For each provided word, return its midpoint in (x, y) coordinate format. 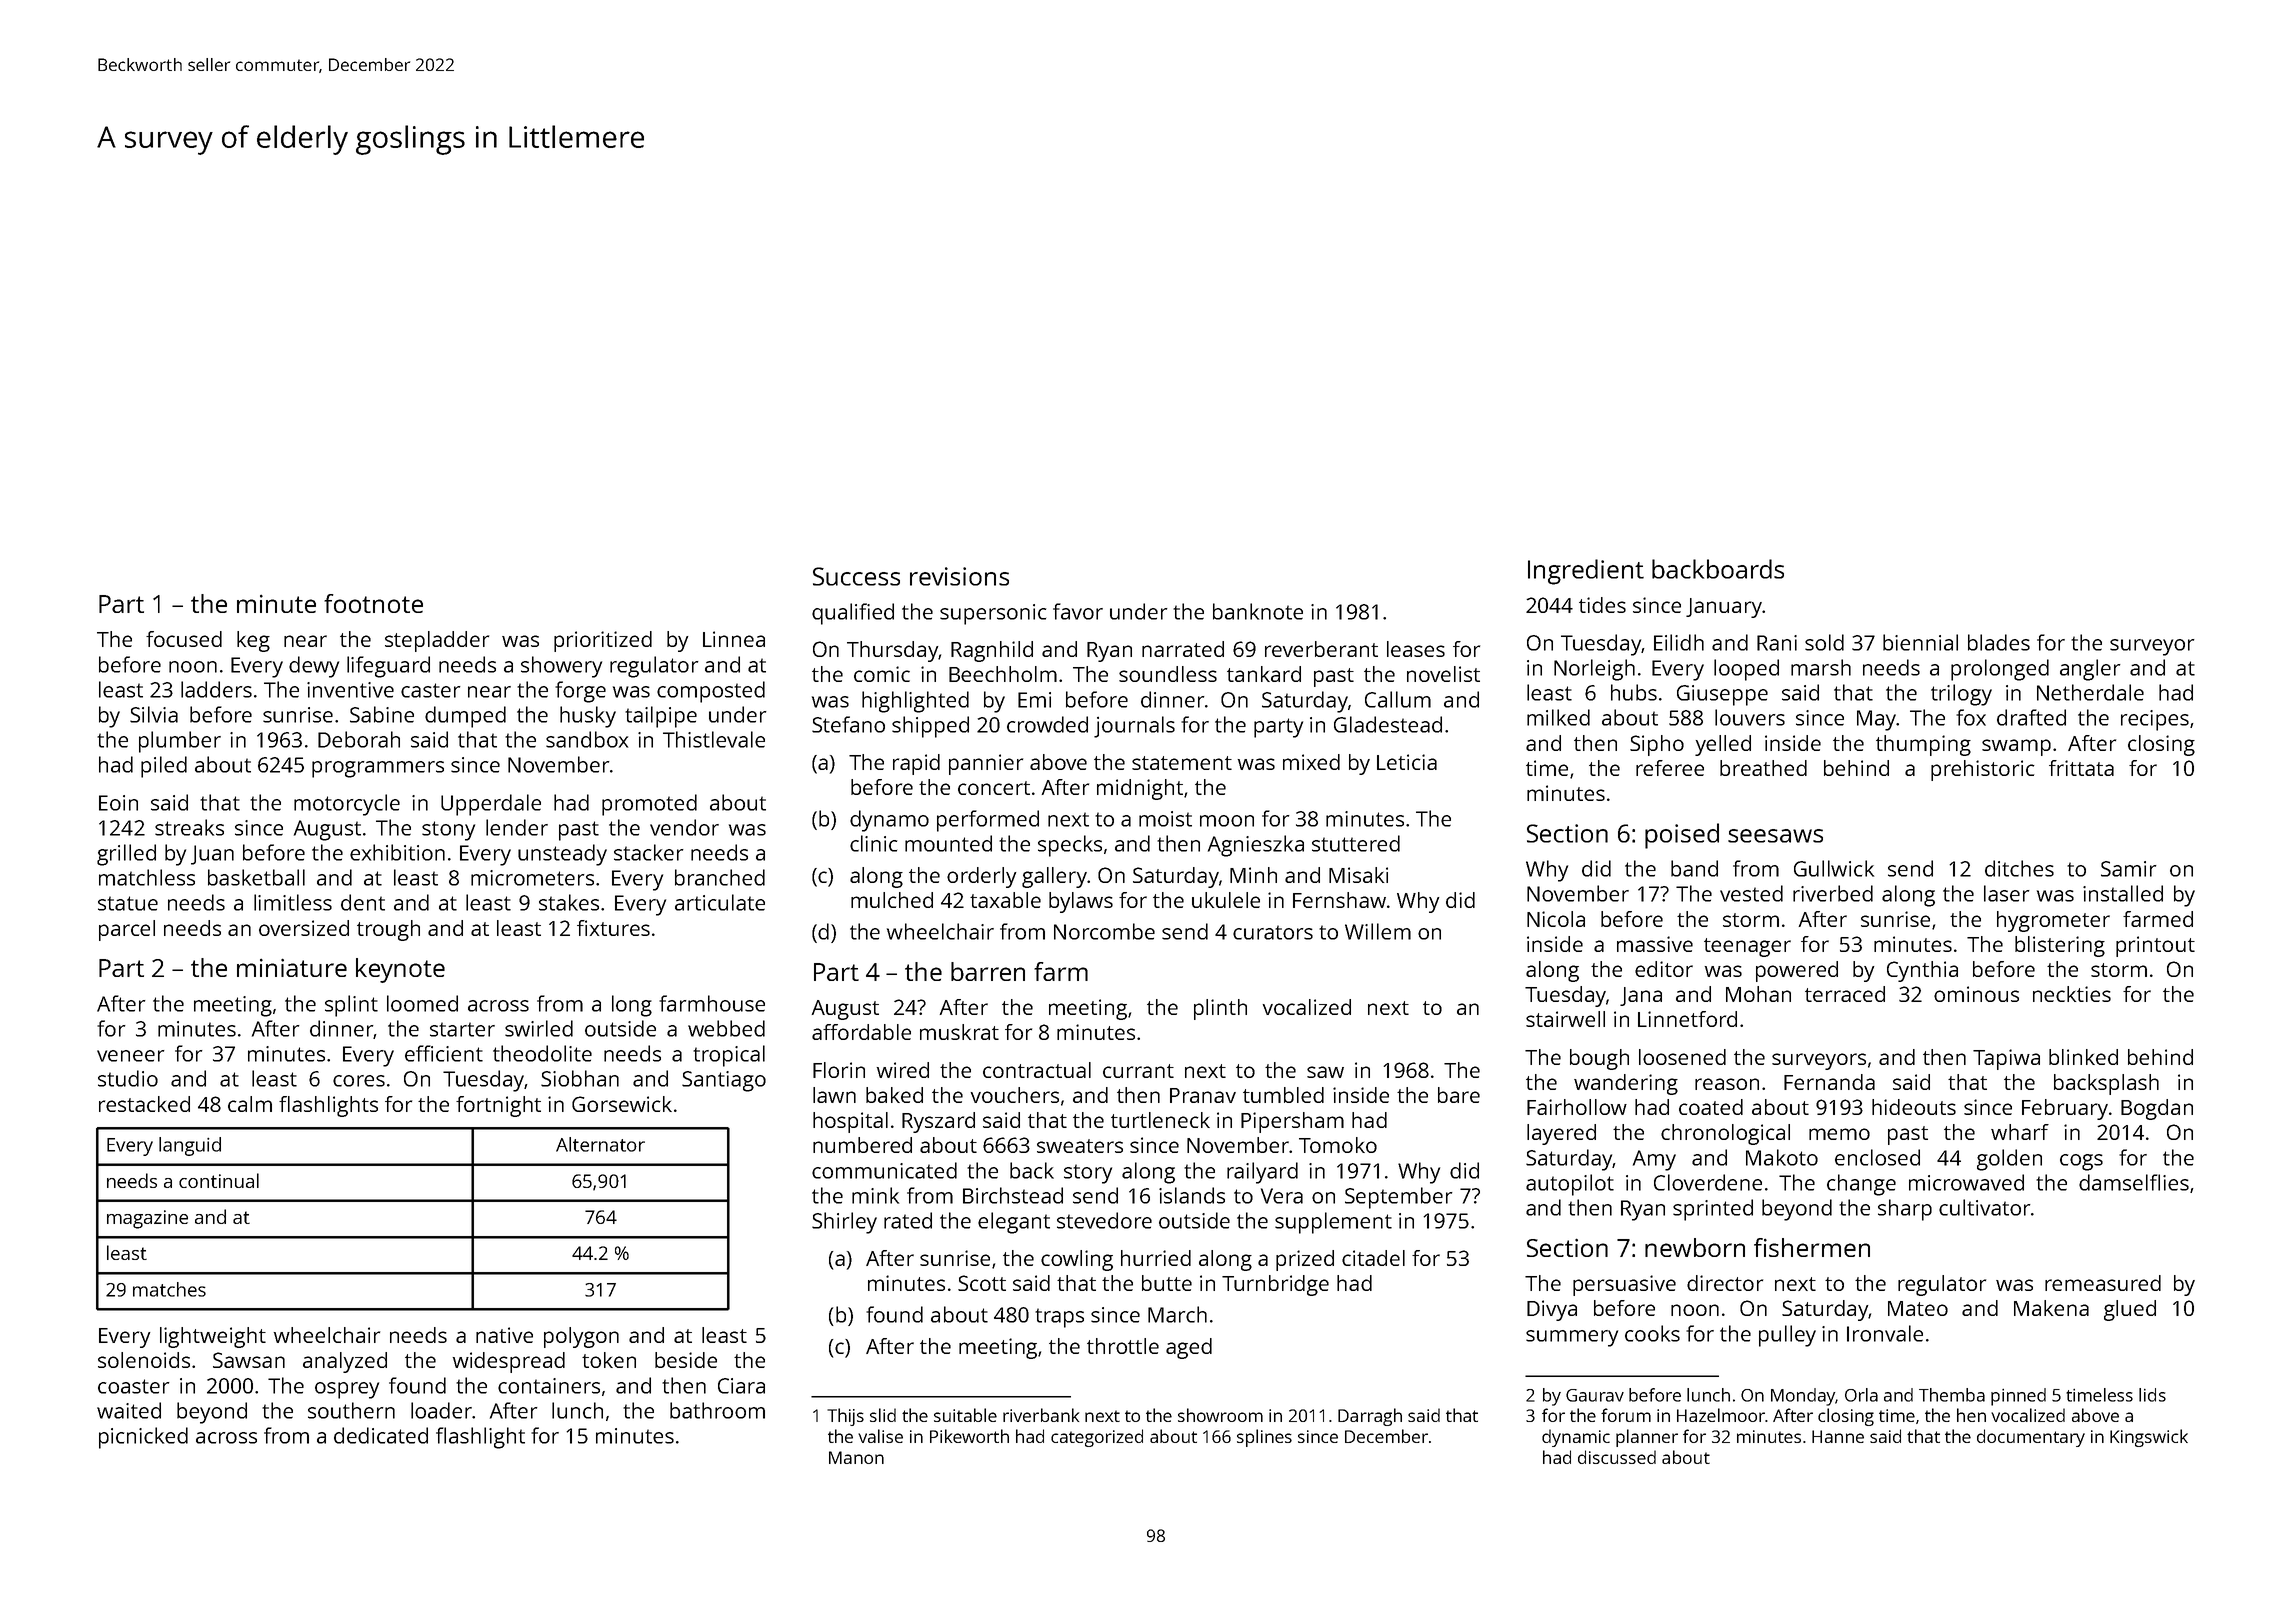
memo (1839, 1134)
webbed (726, 1028)
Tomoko (1338, 1145)
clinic (873, 843)
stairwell (1565, 1019)
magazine (147, 1219)
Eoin (118, 803)
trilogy (1961, 695)
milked (1558, 717)
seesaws (1775, 836)
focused (184, 639)
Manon (856, 1457)
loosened (1682, 1057)
